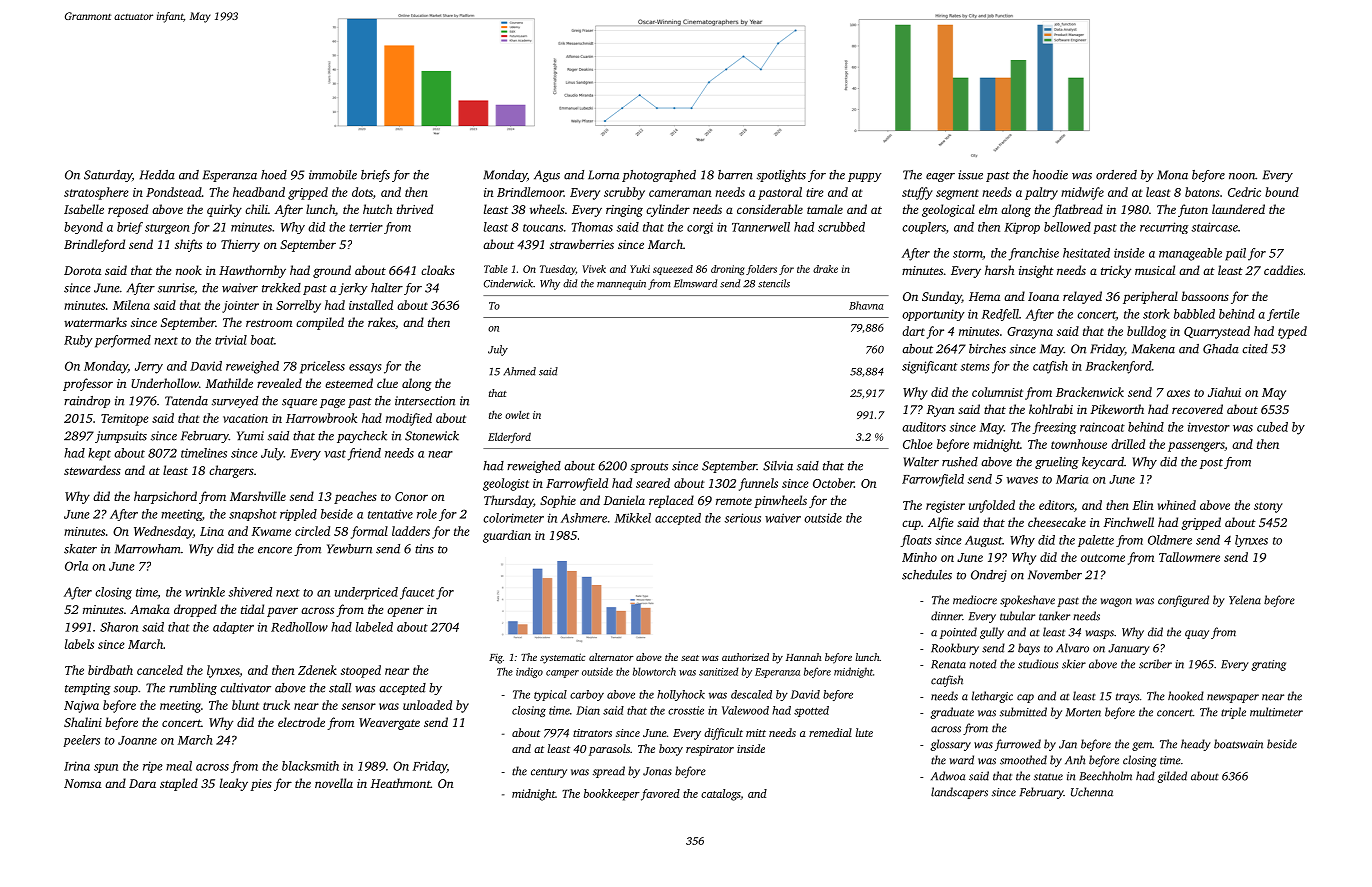 The width and height of the screenshot is (1372, 887). Describe the element at coordinates (274, 175) in the screenshot. I see `hoed` at that location.
